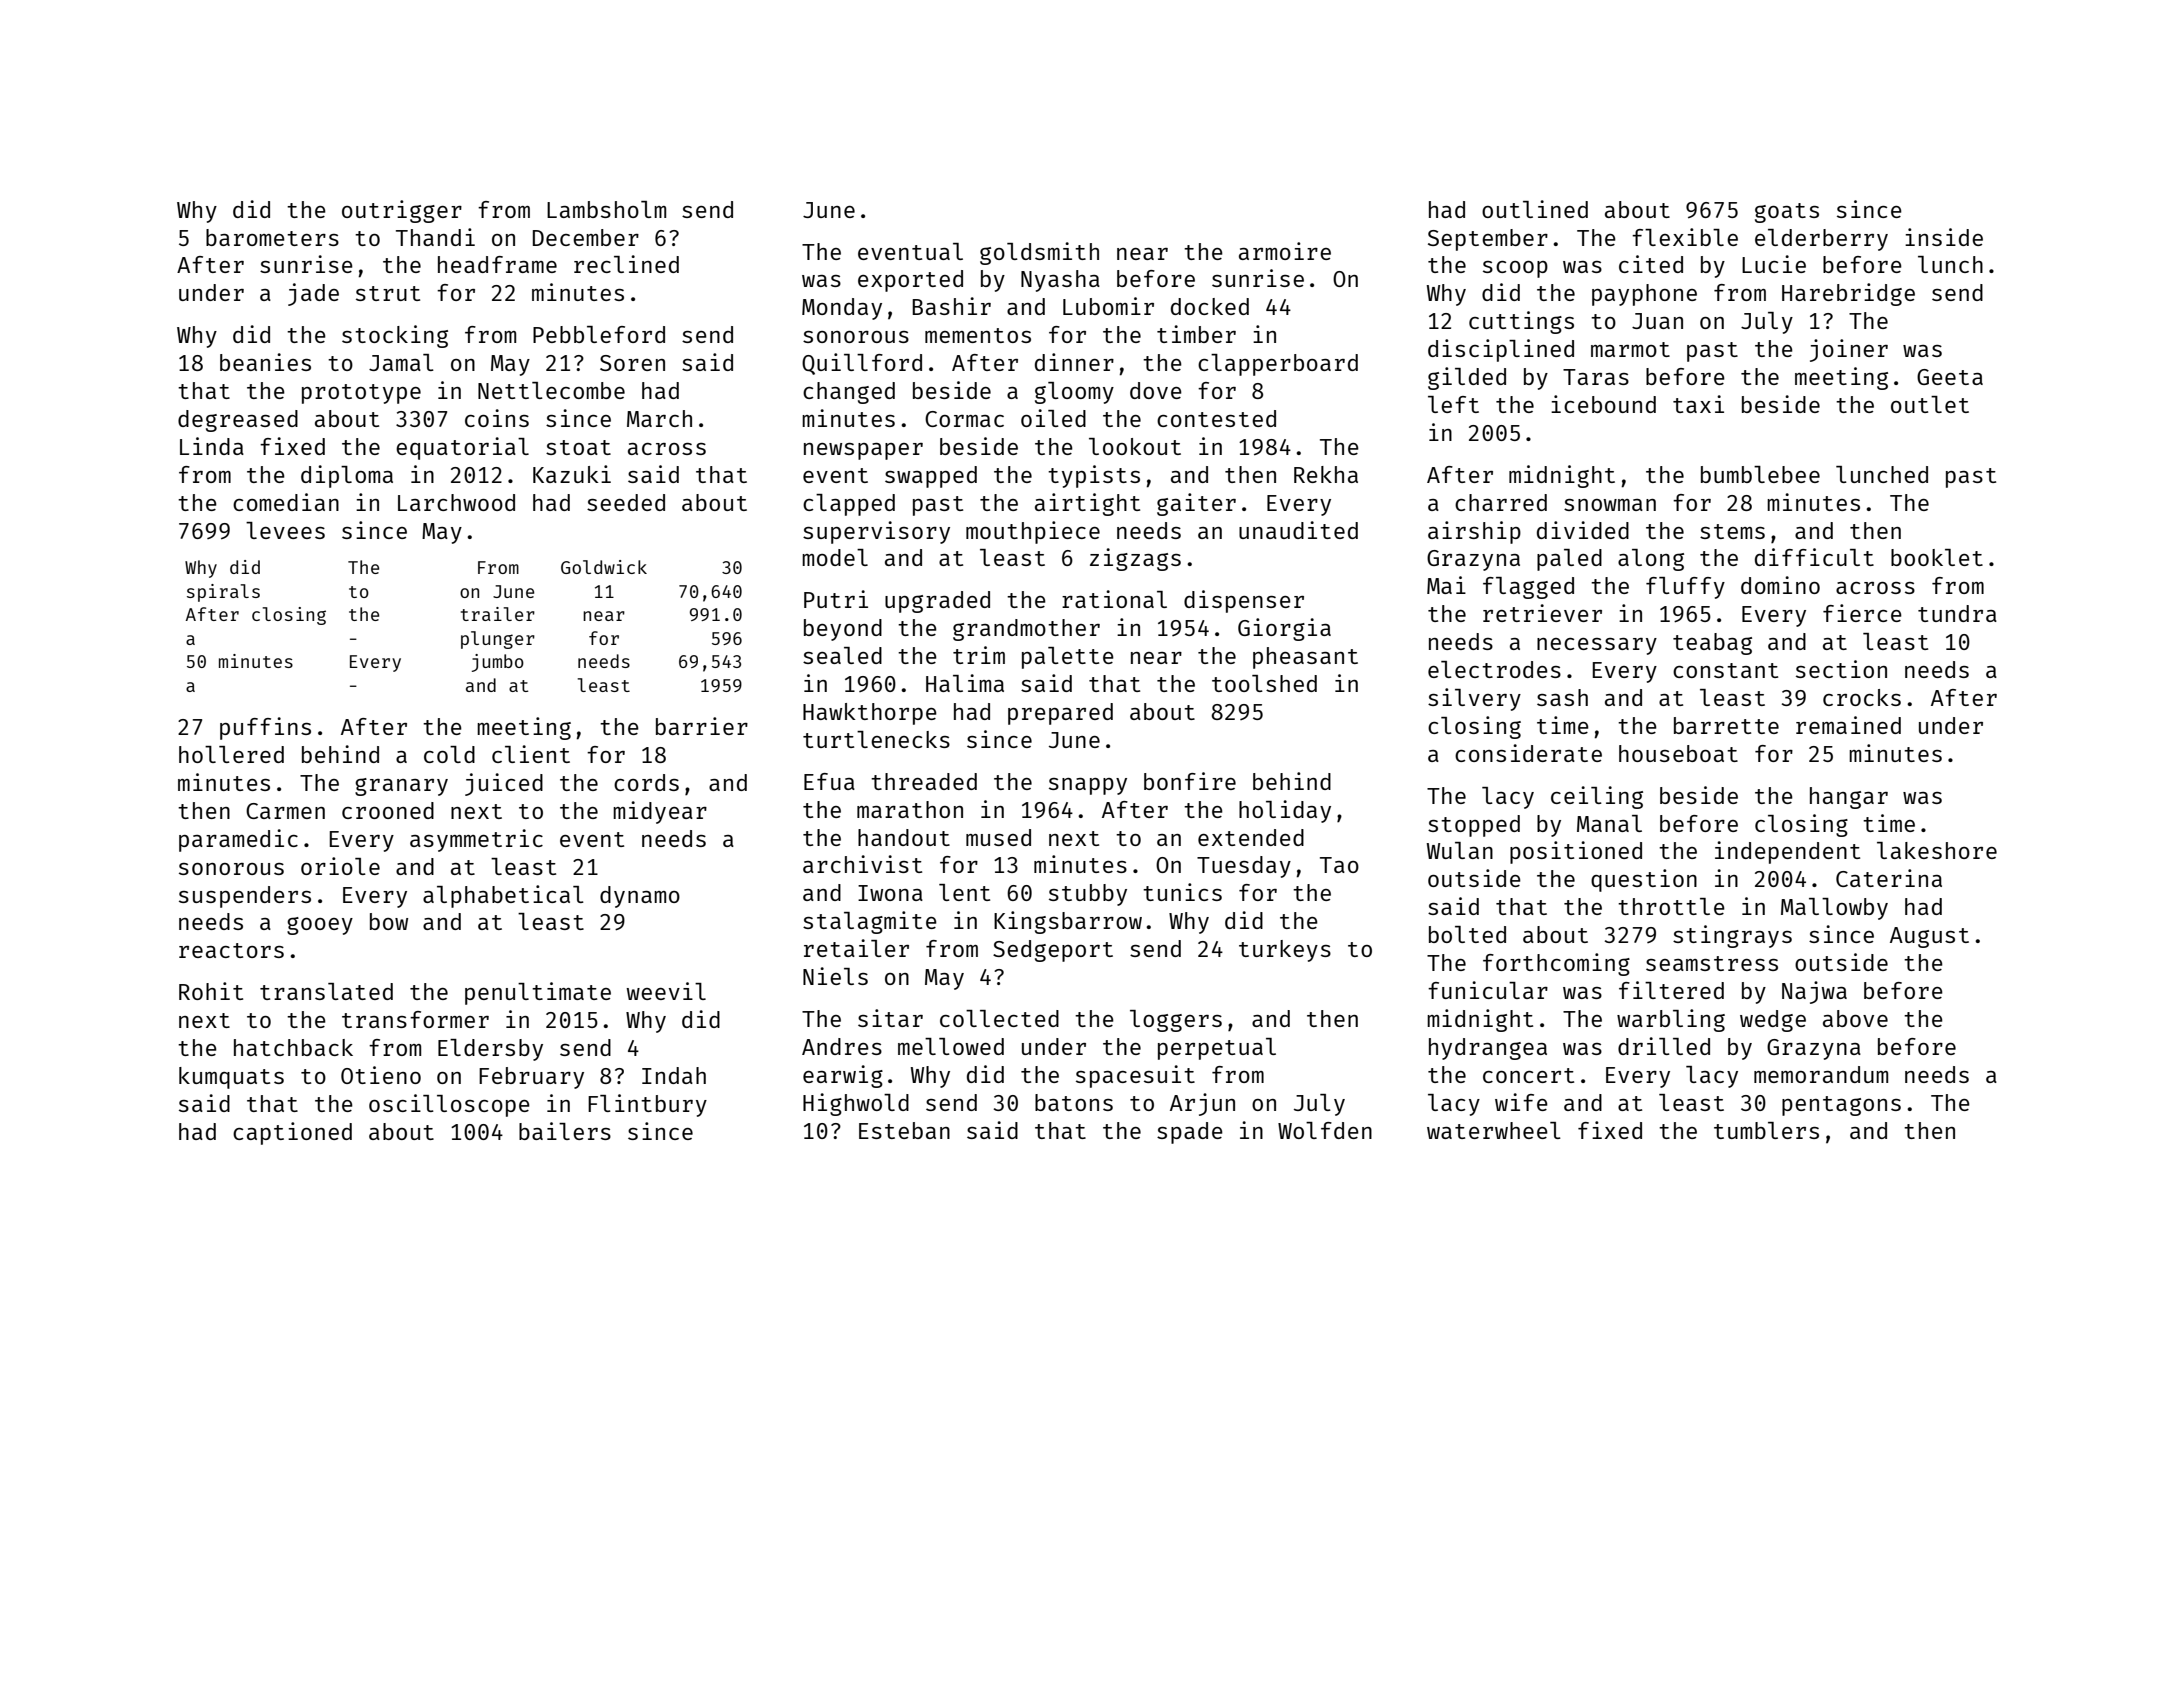 This screenshot has height=1683, width=2178. What do you see at coordinates (1284, 629) in the screenshot?
I see `Giorgia` at bounding box center [1284, 629].
